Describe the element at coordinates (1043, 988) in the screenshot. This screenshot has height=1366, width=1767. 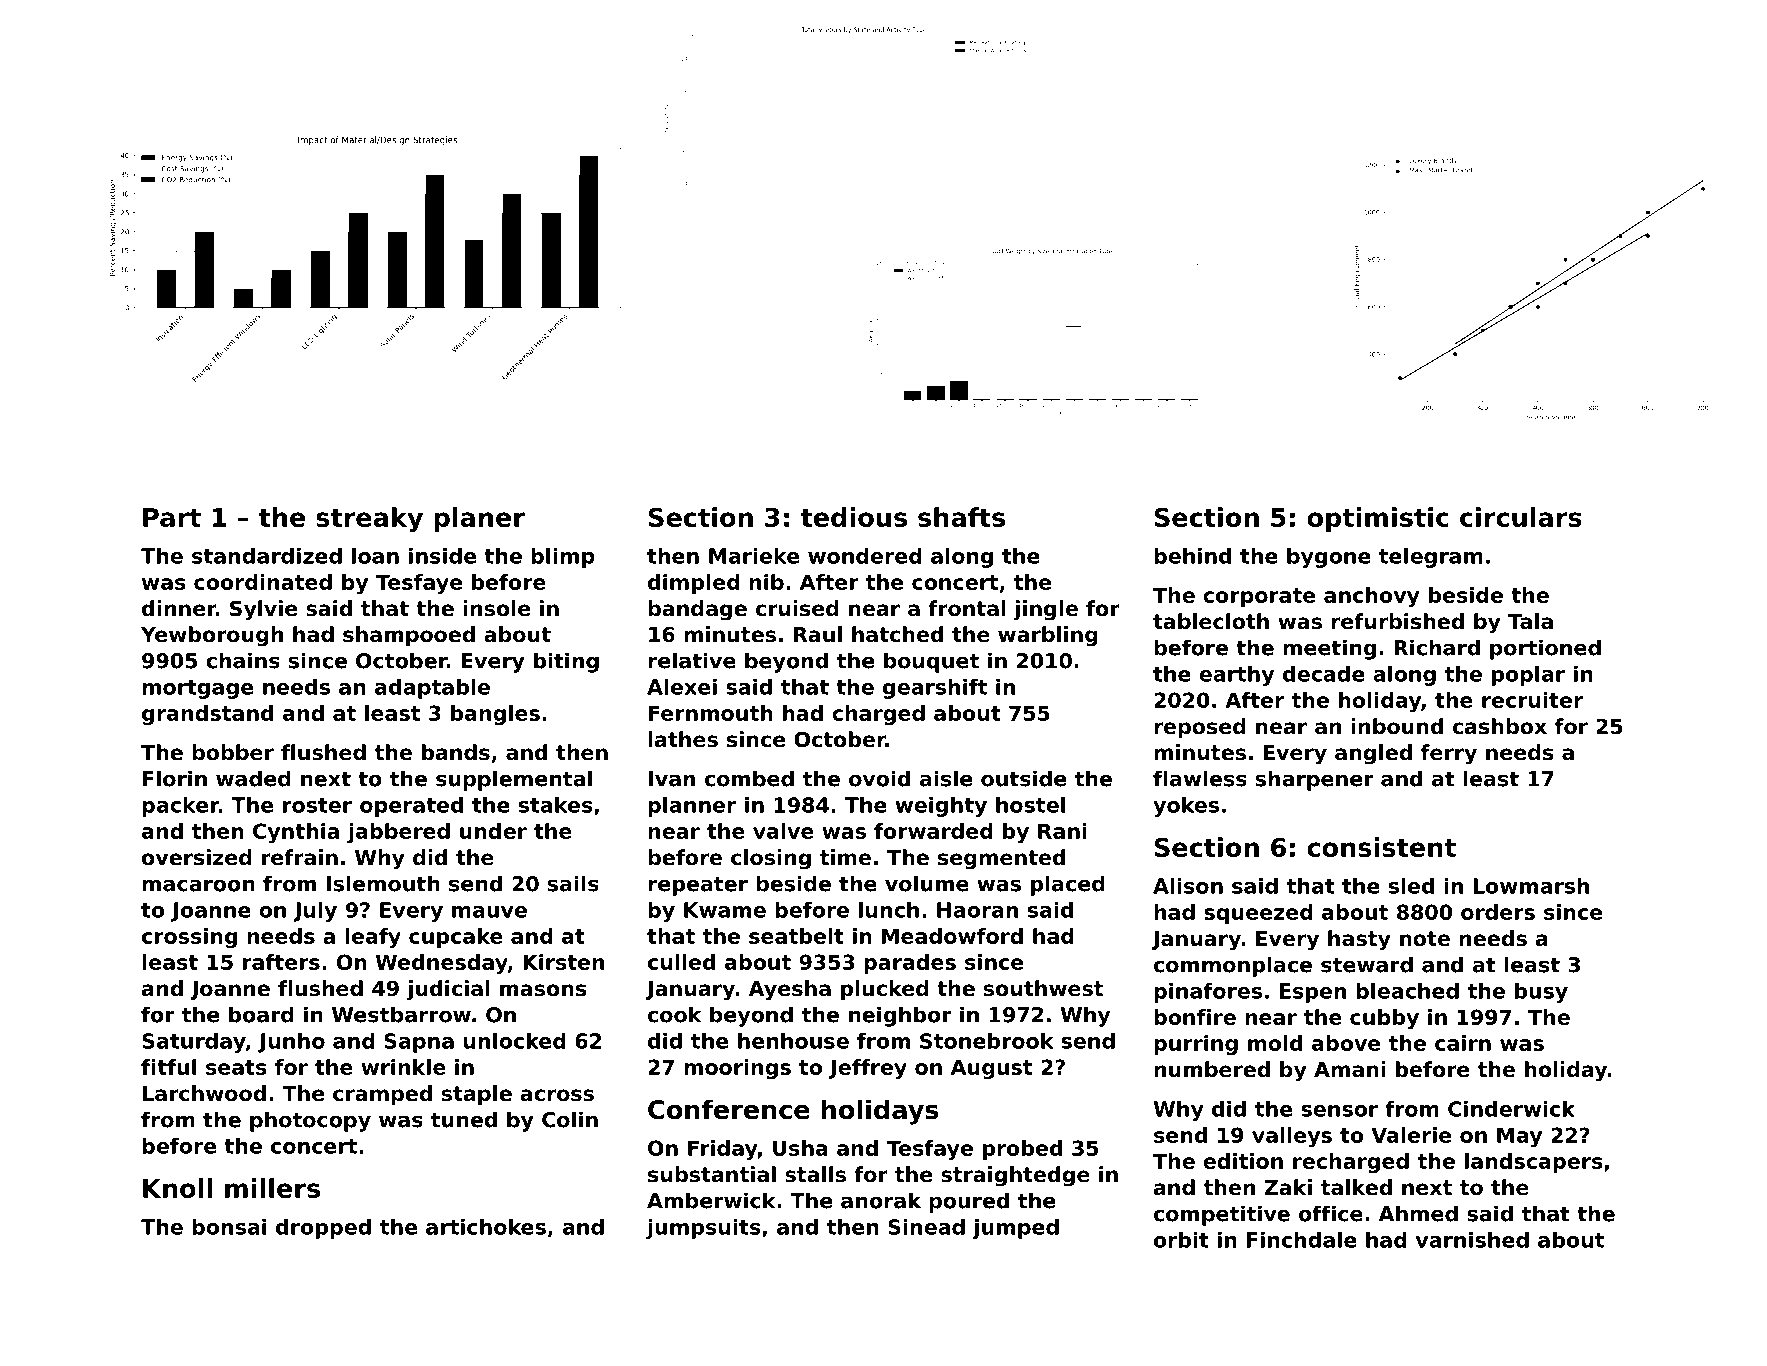
I see `southwest` at that location.
